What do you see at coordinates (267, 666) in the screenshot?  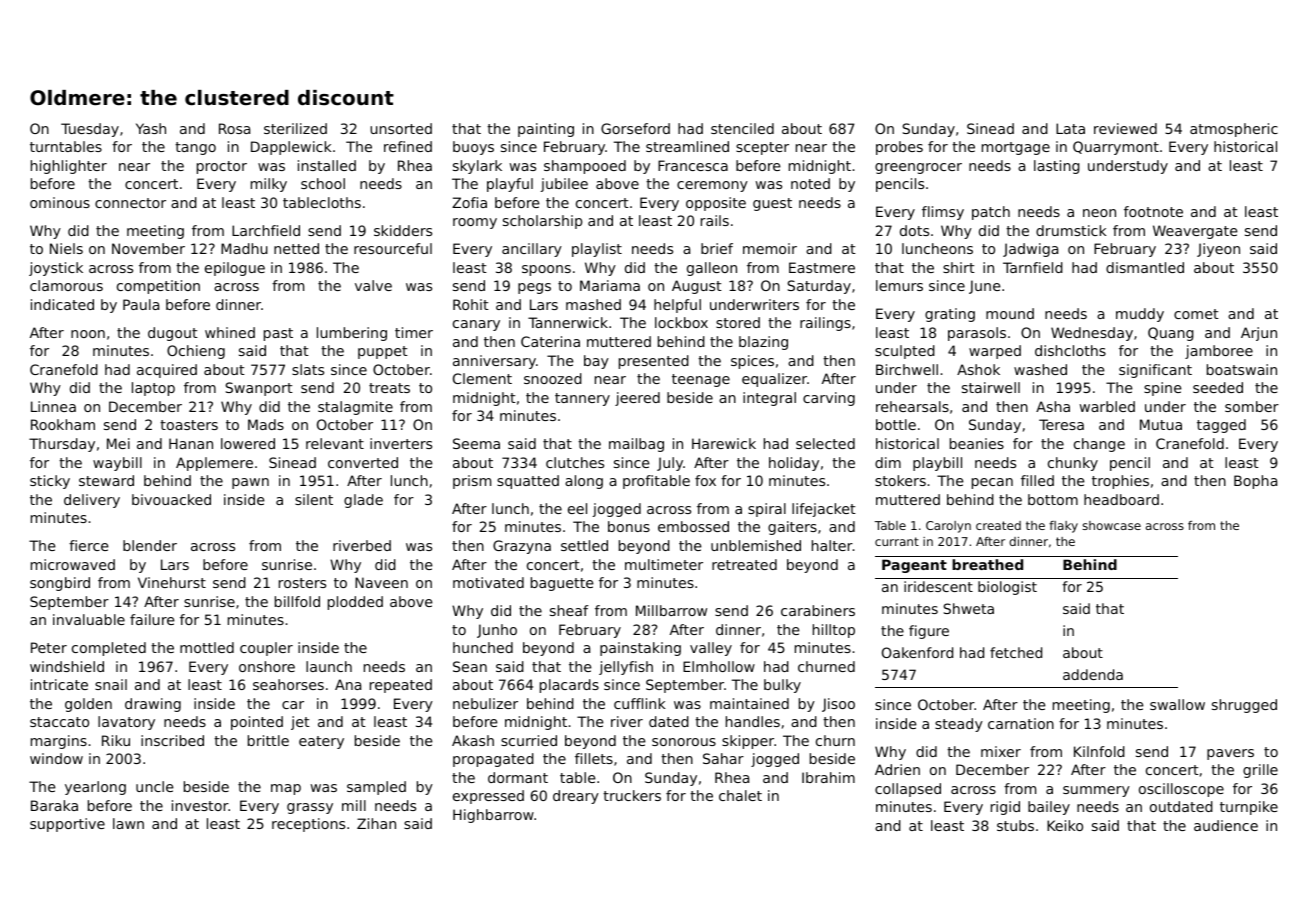 I see `onshore` at bounding box center [267, 666].
